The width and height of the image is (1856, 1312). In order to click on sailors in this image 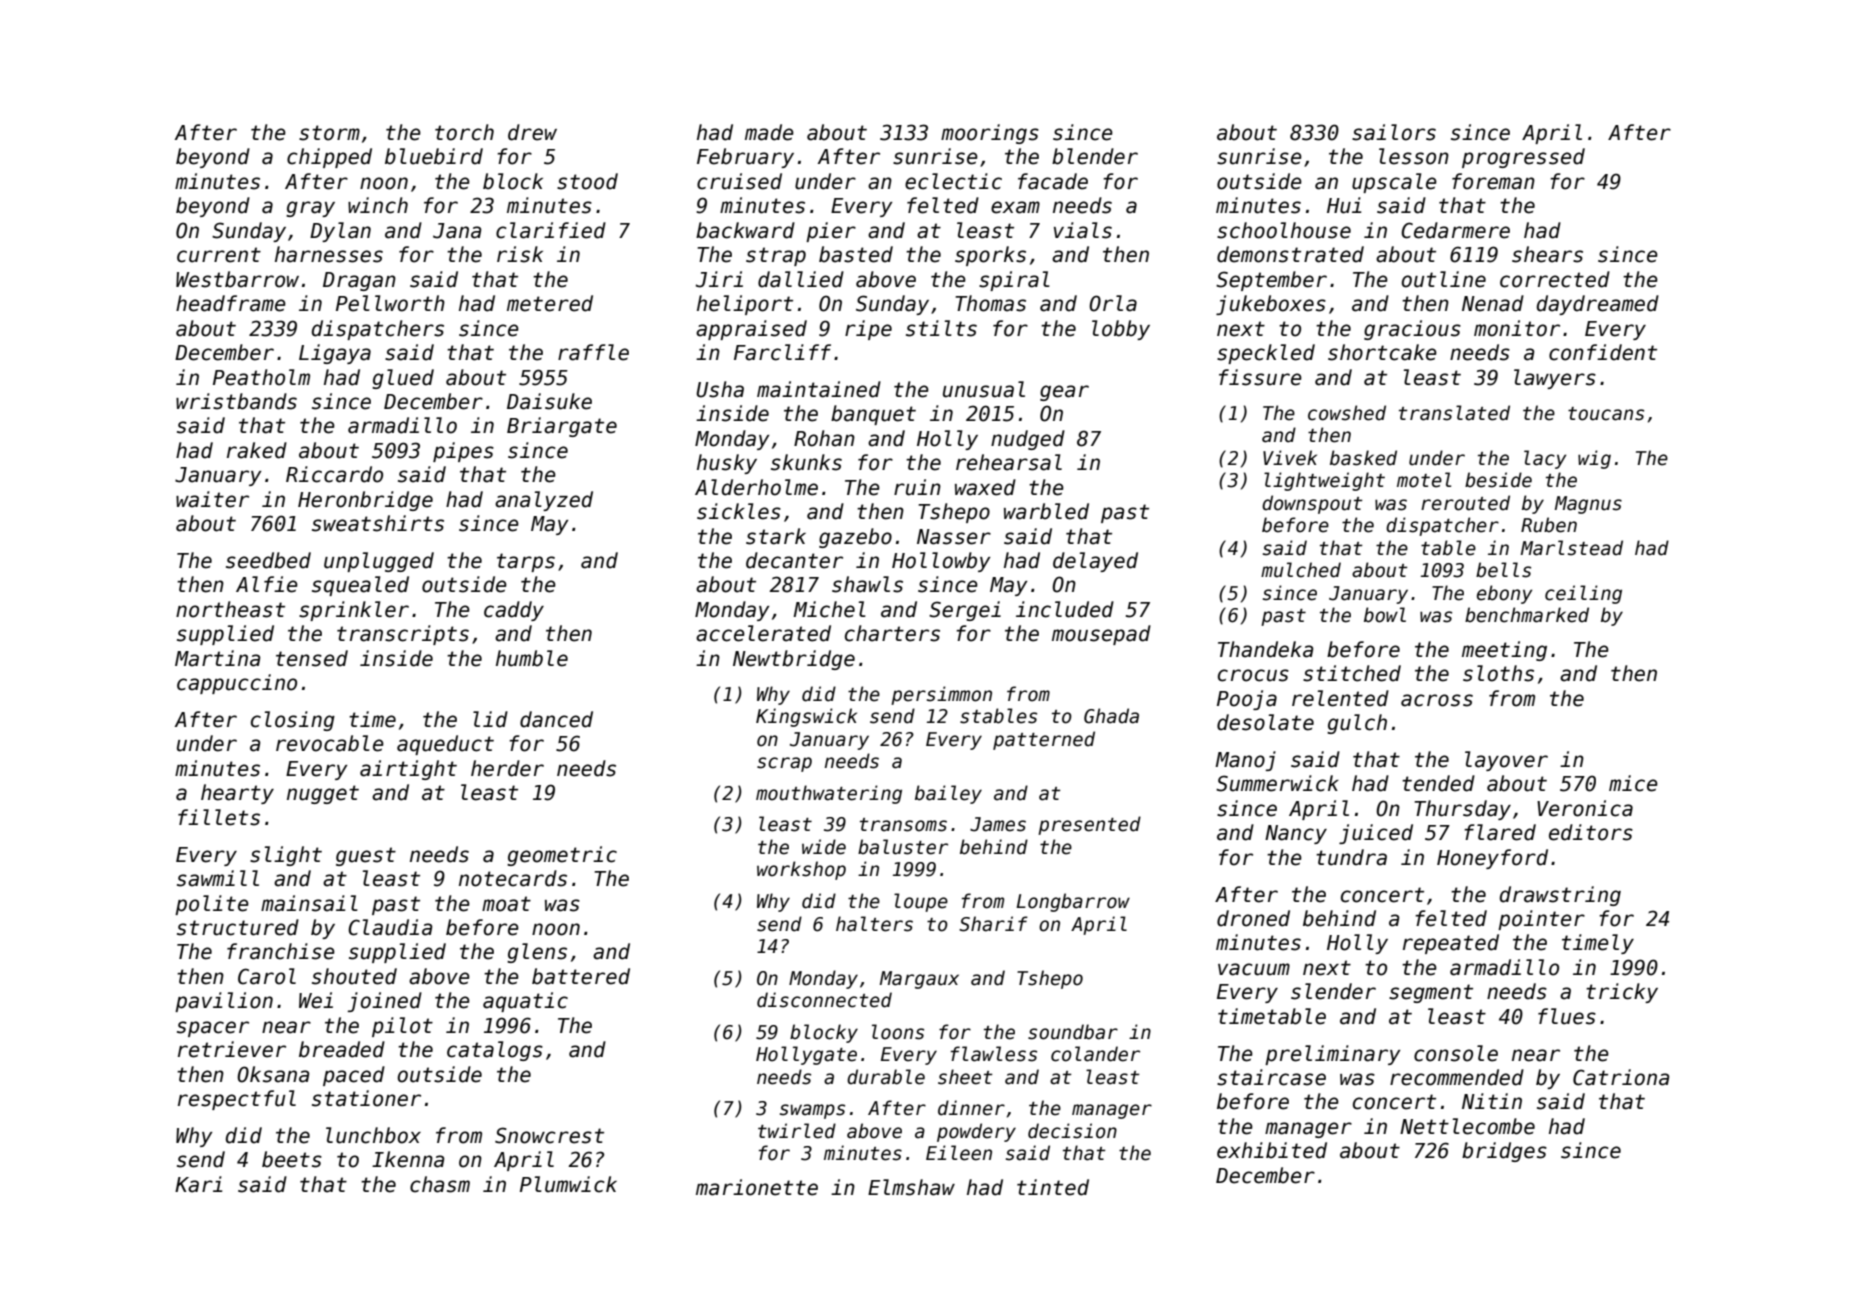, I will do `click(1394, 132)`.
